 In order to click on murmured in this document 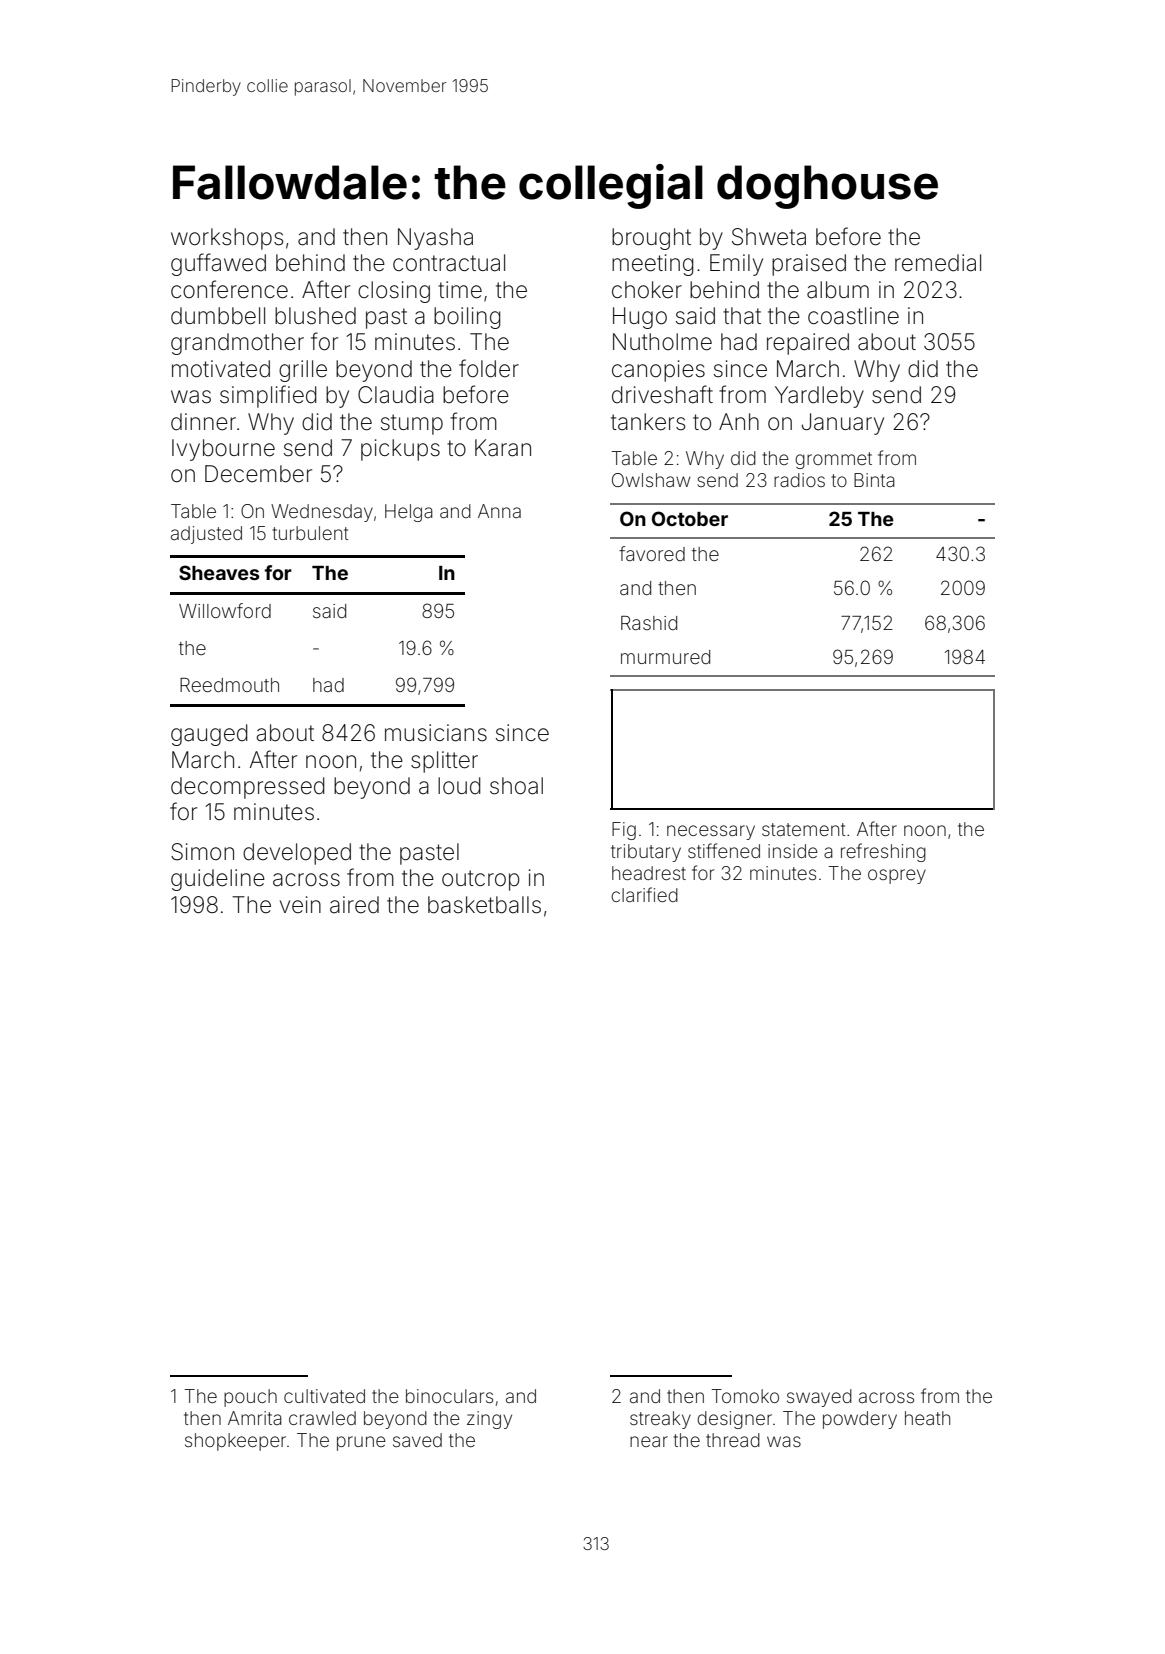, I will do `click(665, 657)`.
